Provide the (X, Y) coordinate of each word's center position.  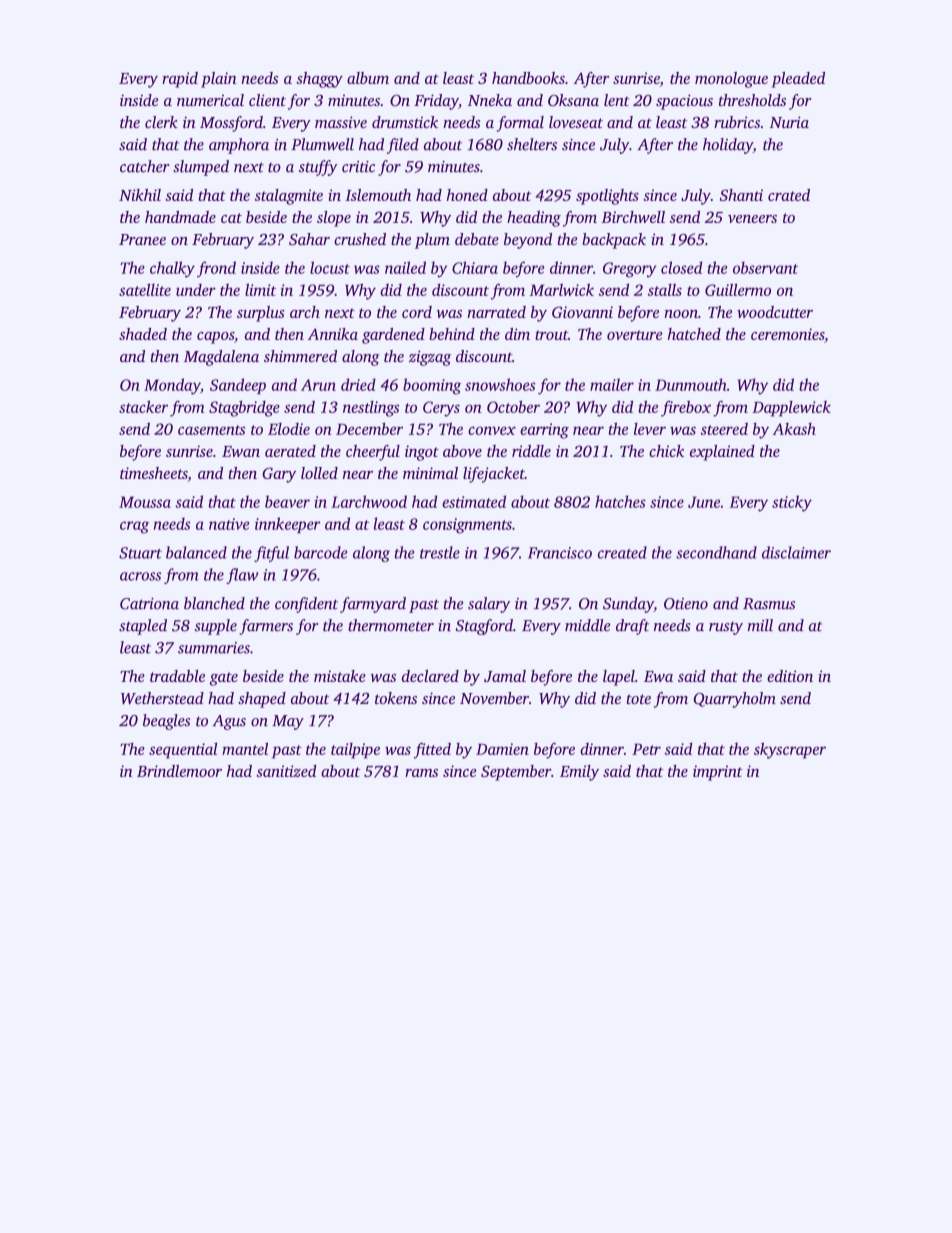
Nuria (789, 122)
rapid (180, 80)
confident (306, 605)
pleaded (798, 80)
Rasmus (769, 604)
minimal (430, 473)
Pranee (142, 239)
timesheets (154, 474)
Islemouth (378, 195)
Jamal (505, 676)
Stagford (484, 627)
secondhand (716, 552)
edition (790, 676)
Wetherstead (162, 698)
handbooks (528, 78)
